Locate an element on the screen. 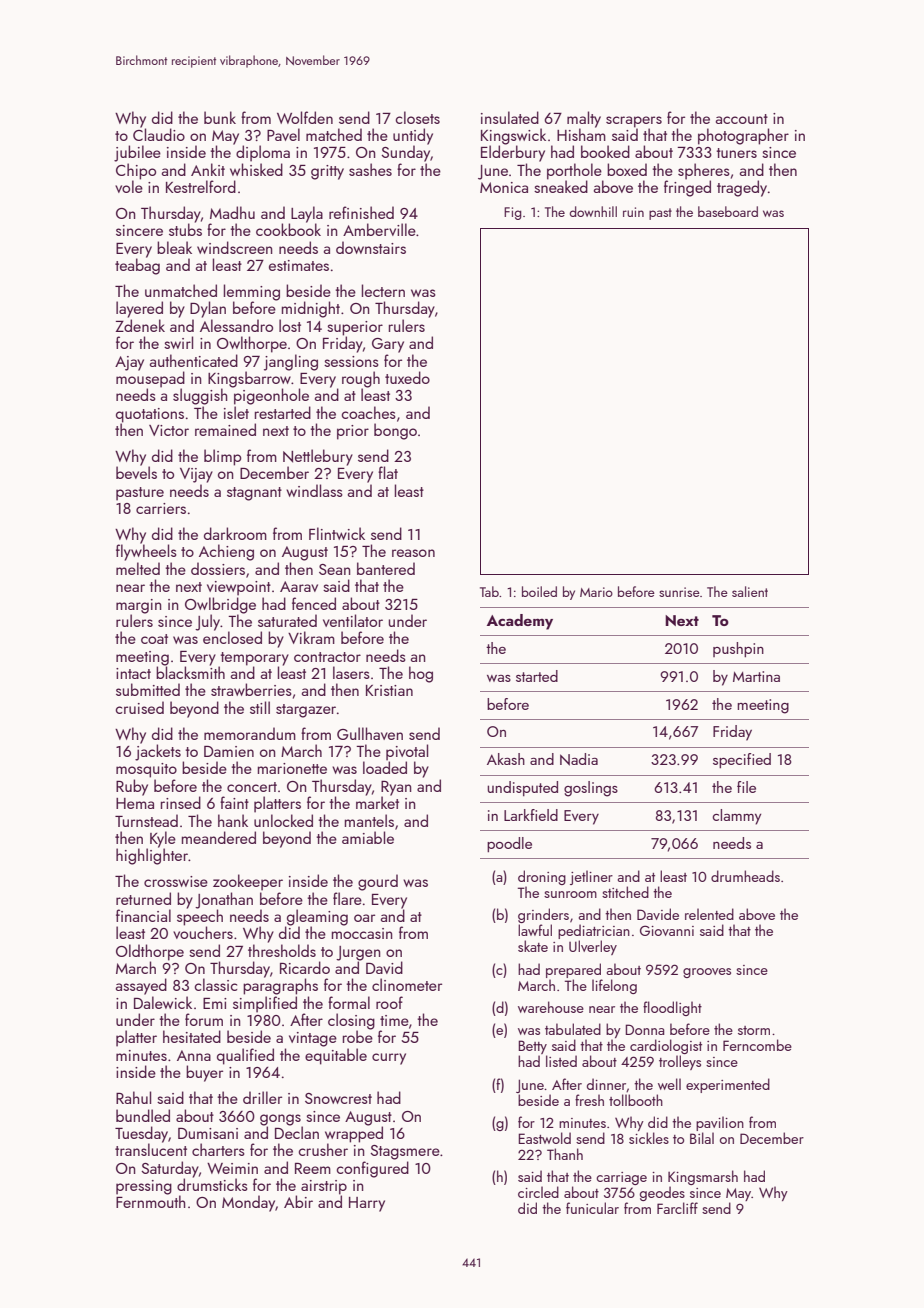 Image resolution: width=924 pixels, height=1308 pixels. Abir is located at coordinates (298, 1201).
